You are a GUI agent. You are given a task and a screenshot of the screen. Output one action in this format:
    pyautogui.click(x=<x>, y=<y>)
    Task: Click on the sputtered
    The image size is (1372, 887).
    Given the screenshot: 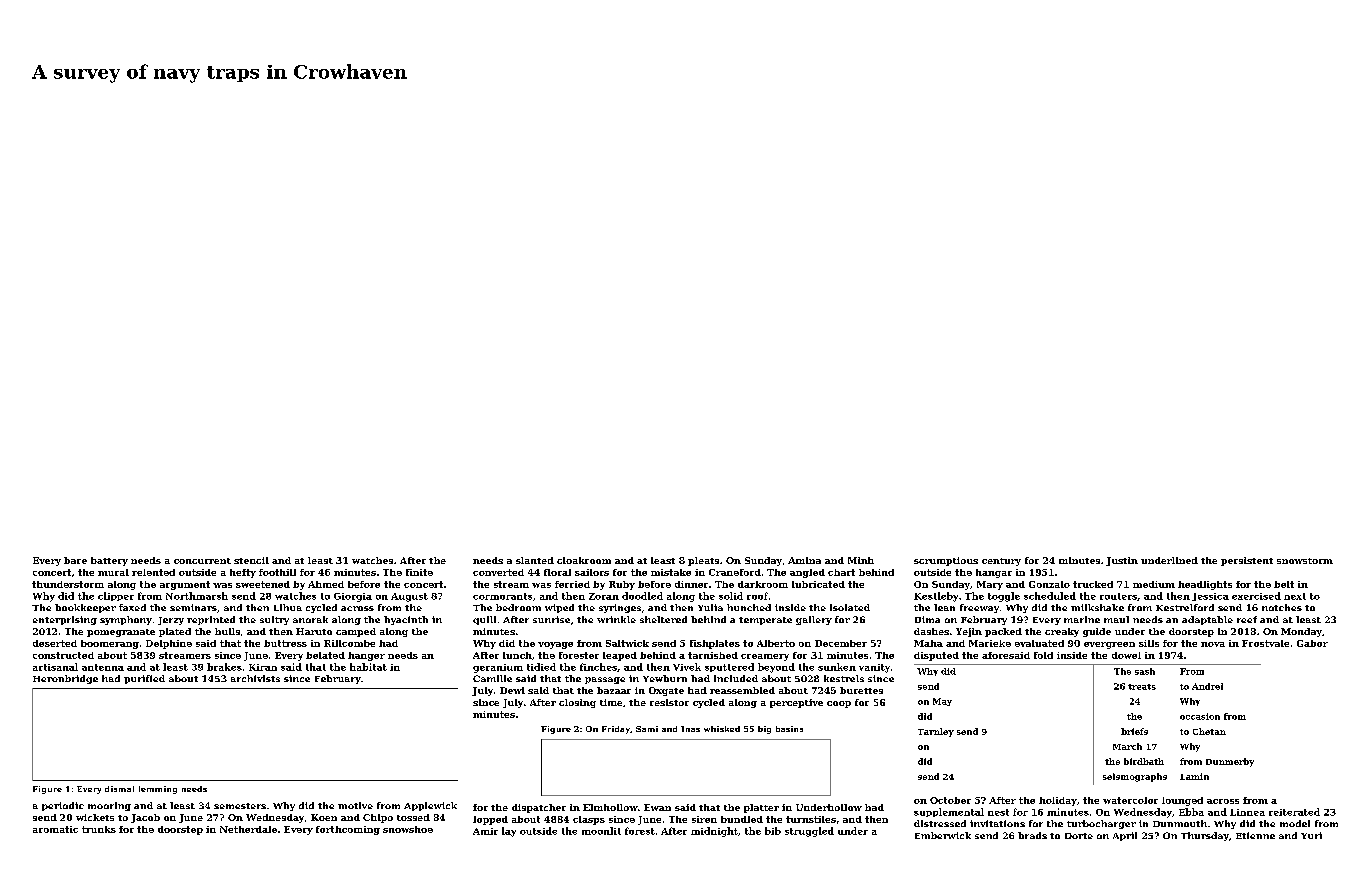 What is the action you would take?
    pyautogui.click(x=729, y=667)
